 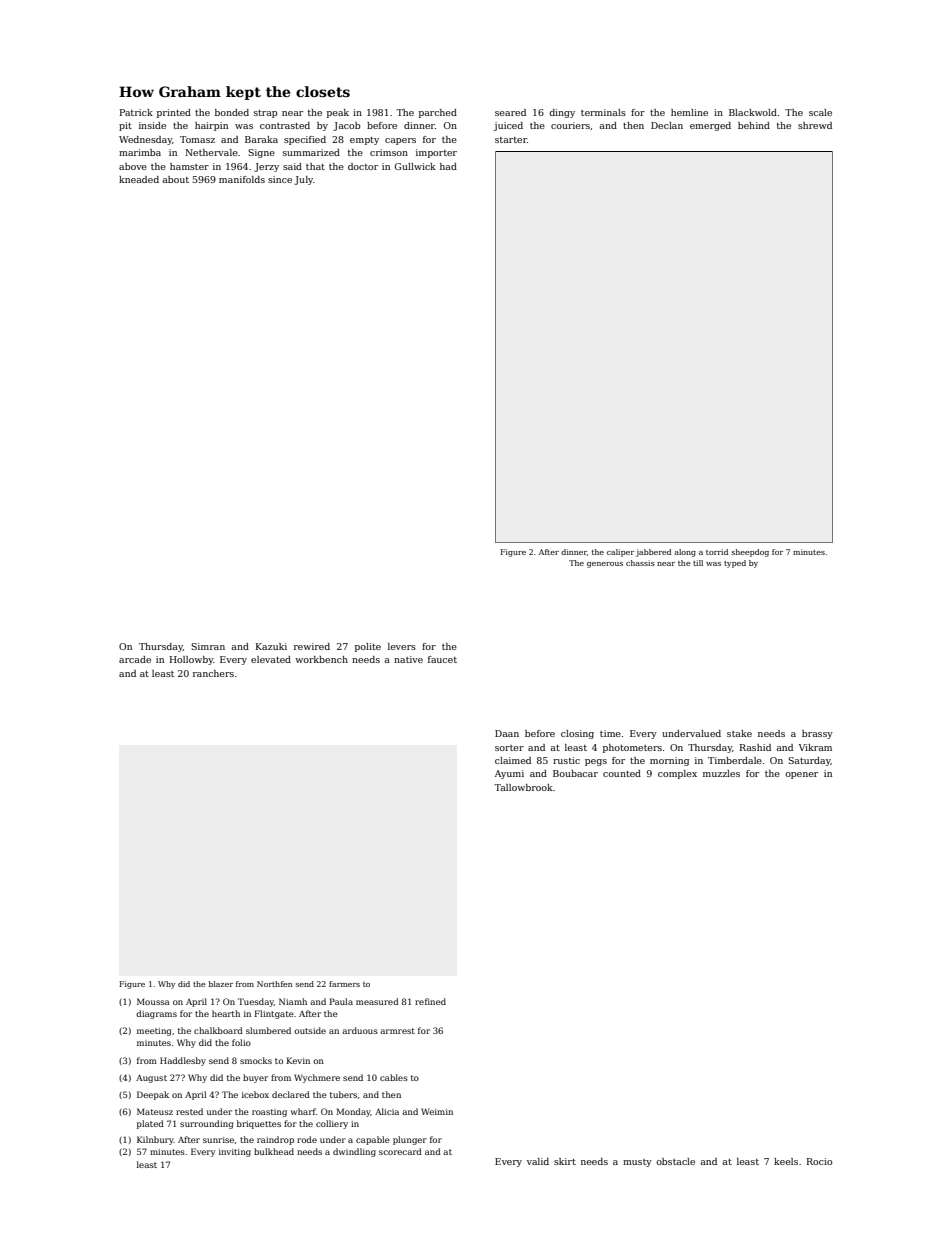 I want to click on caliper, so click(x=620, y=553).
